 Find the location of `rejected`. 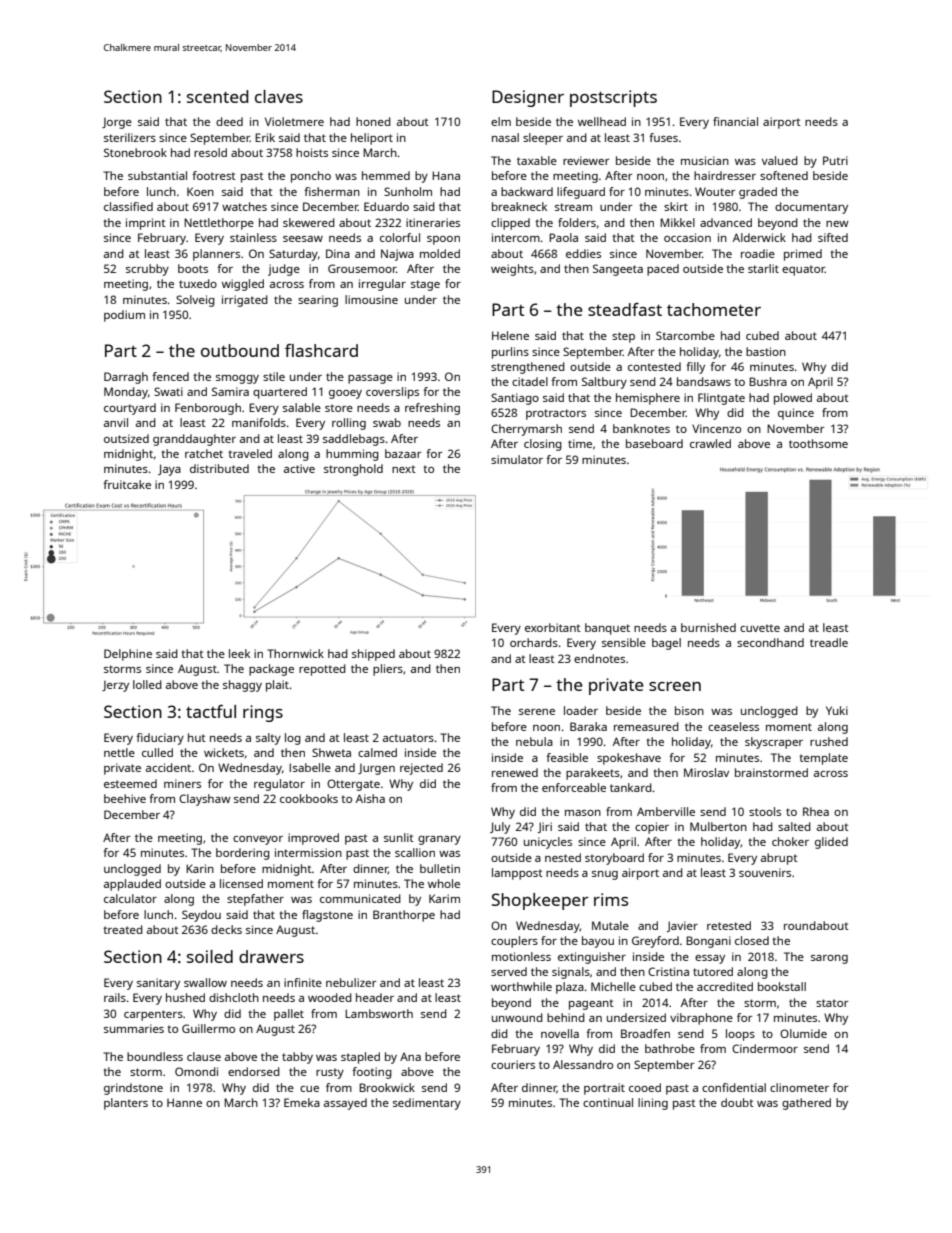

rejected is located at coordinates (421, 769).
